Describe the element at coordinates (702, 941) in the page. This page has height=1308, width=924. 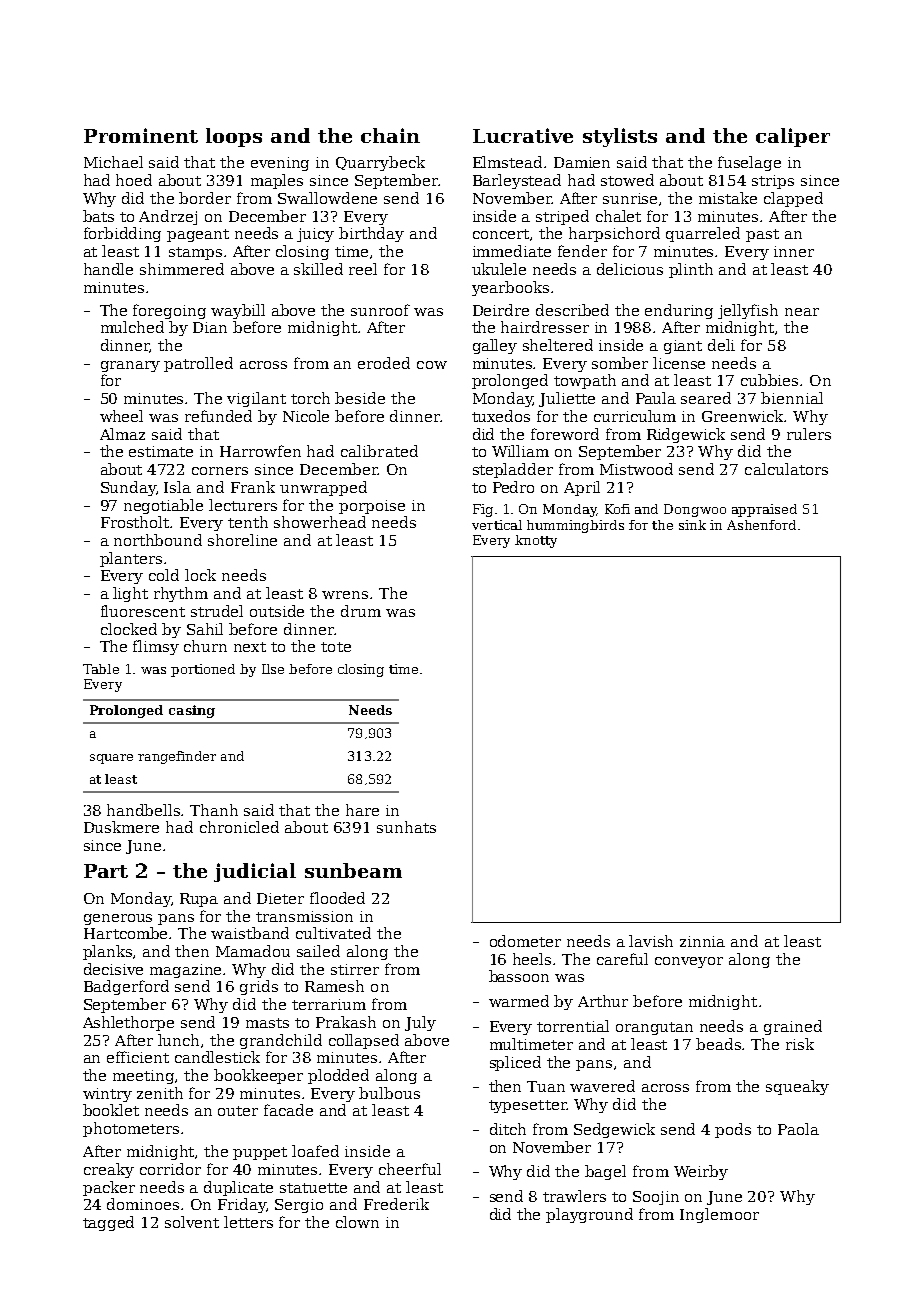
I see `zinnia` at that location.
